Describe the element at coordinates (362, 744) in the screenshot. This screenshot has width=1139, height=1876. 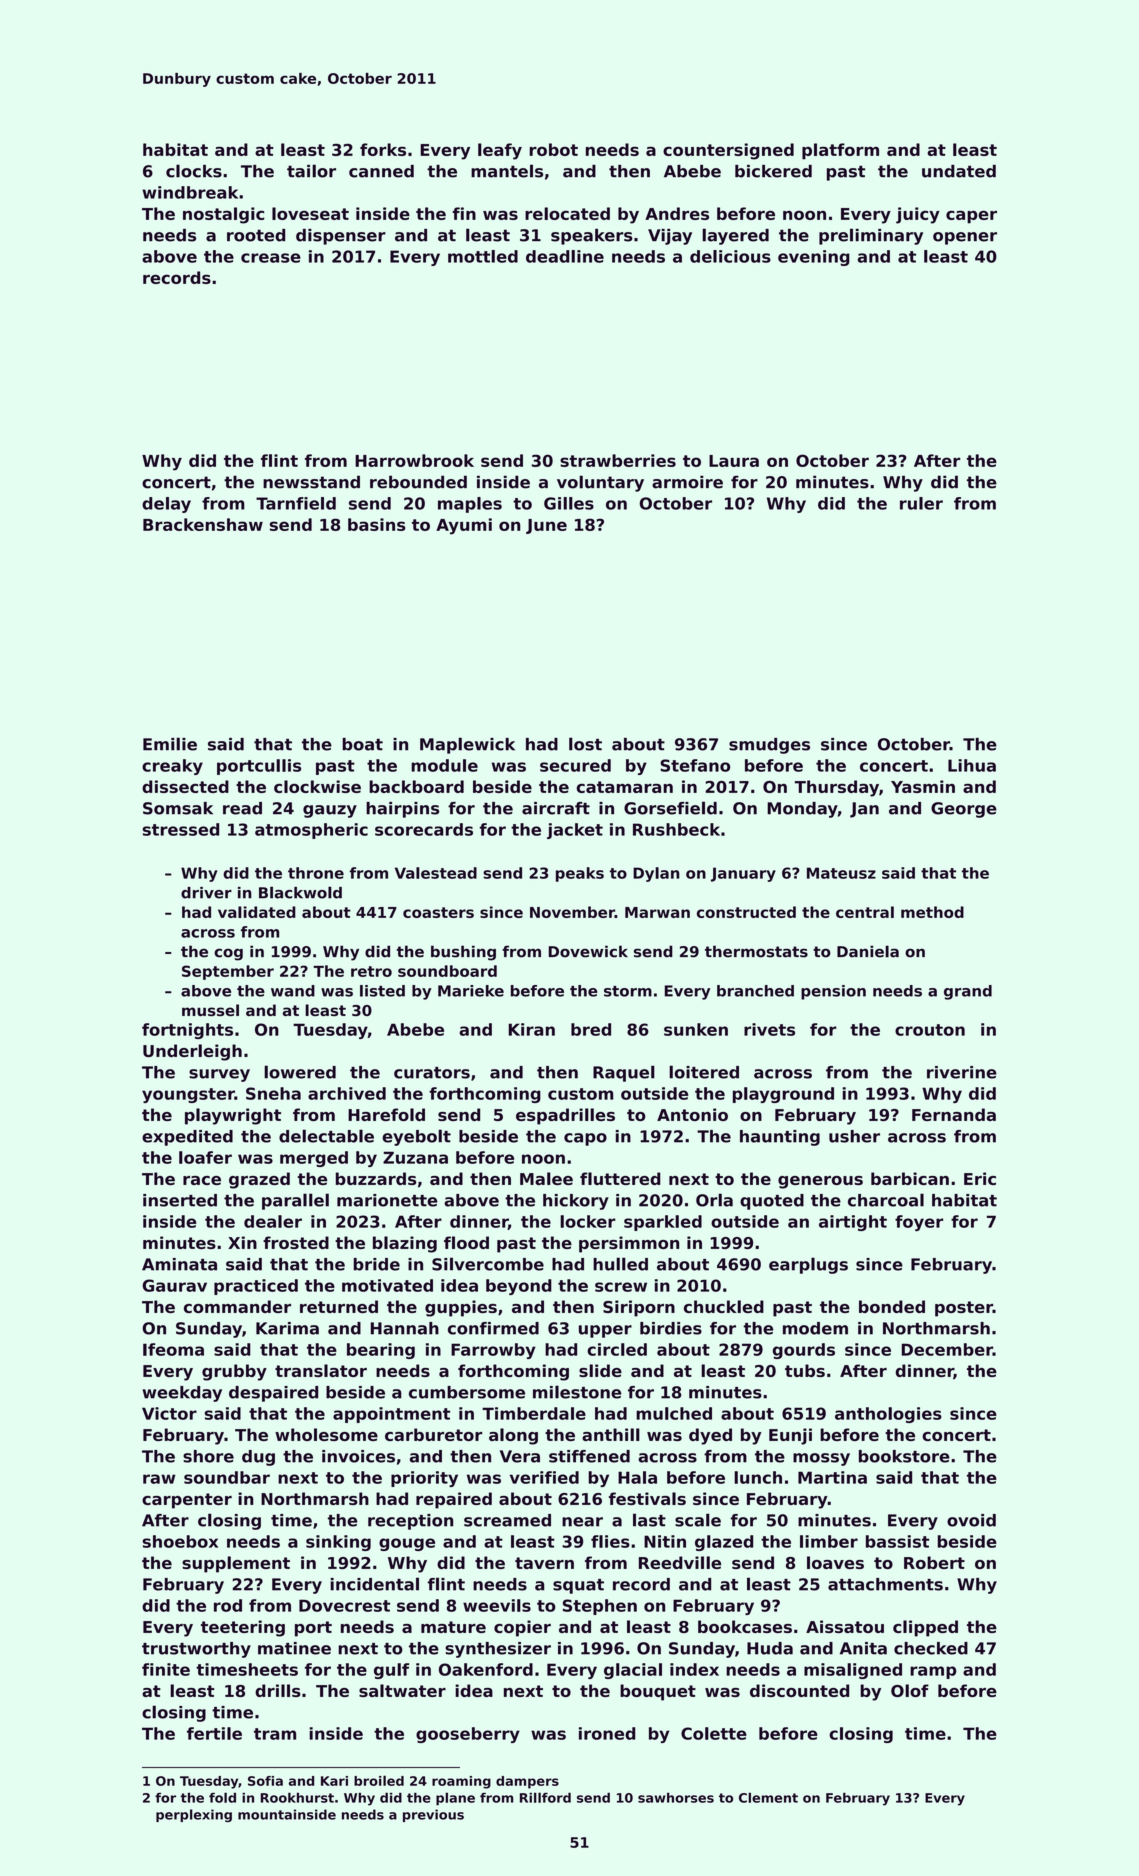
I see `boat` at that location.
